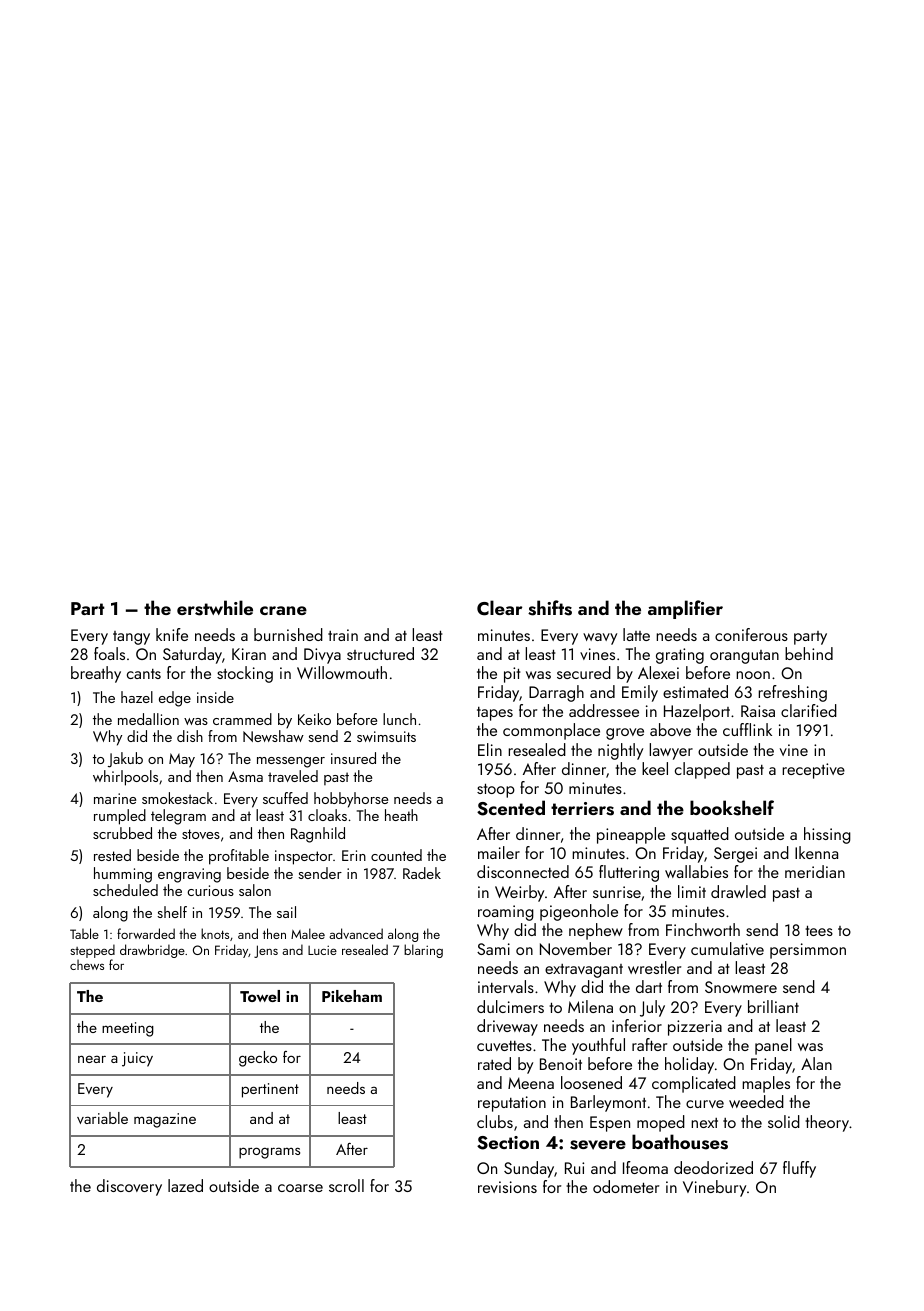 The height and width of the page is (1311, 924). What do you see at coordinates (499, 608) in the page?
I see `Clear` at bounding box center [499, 608].
